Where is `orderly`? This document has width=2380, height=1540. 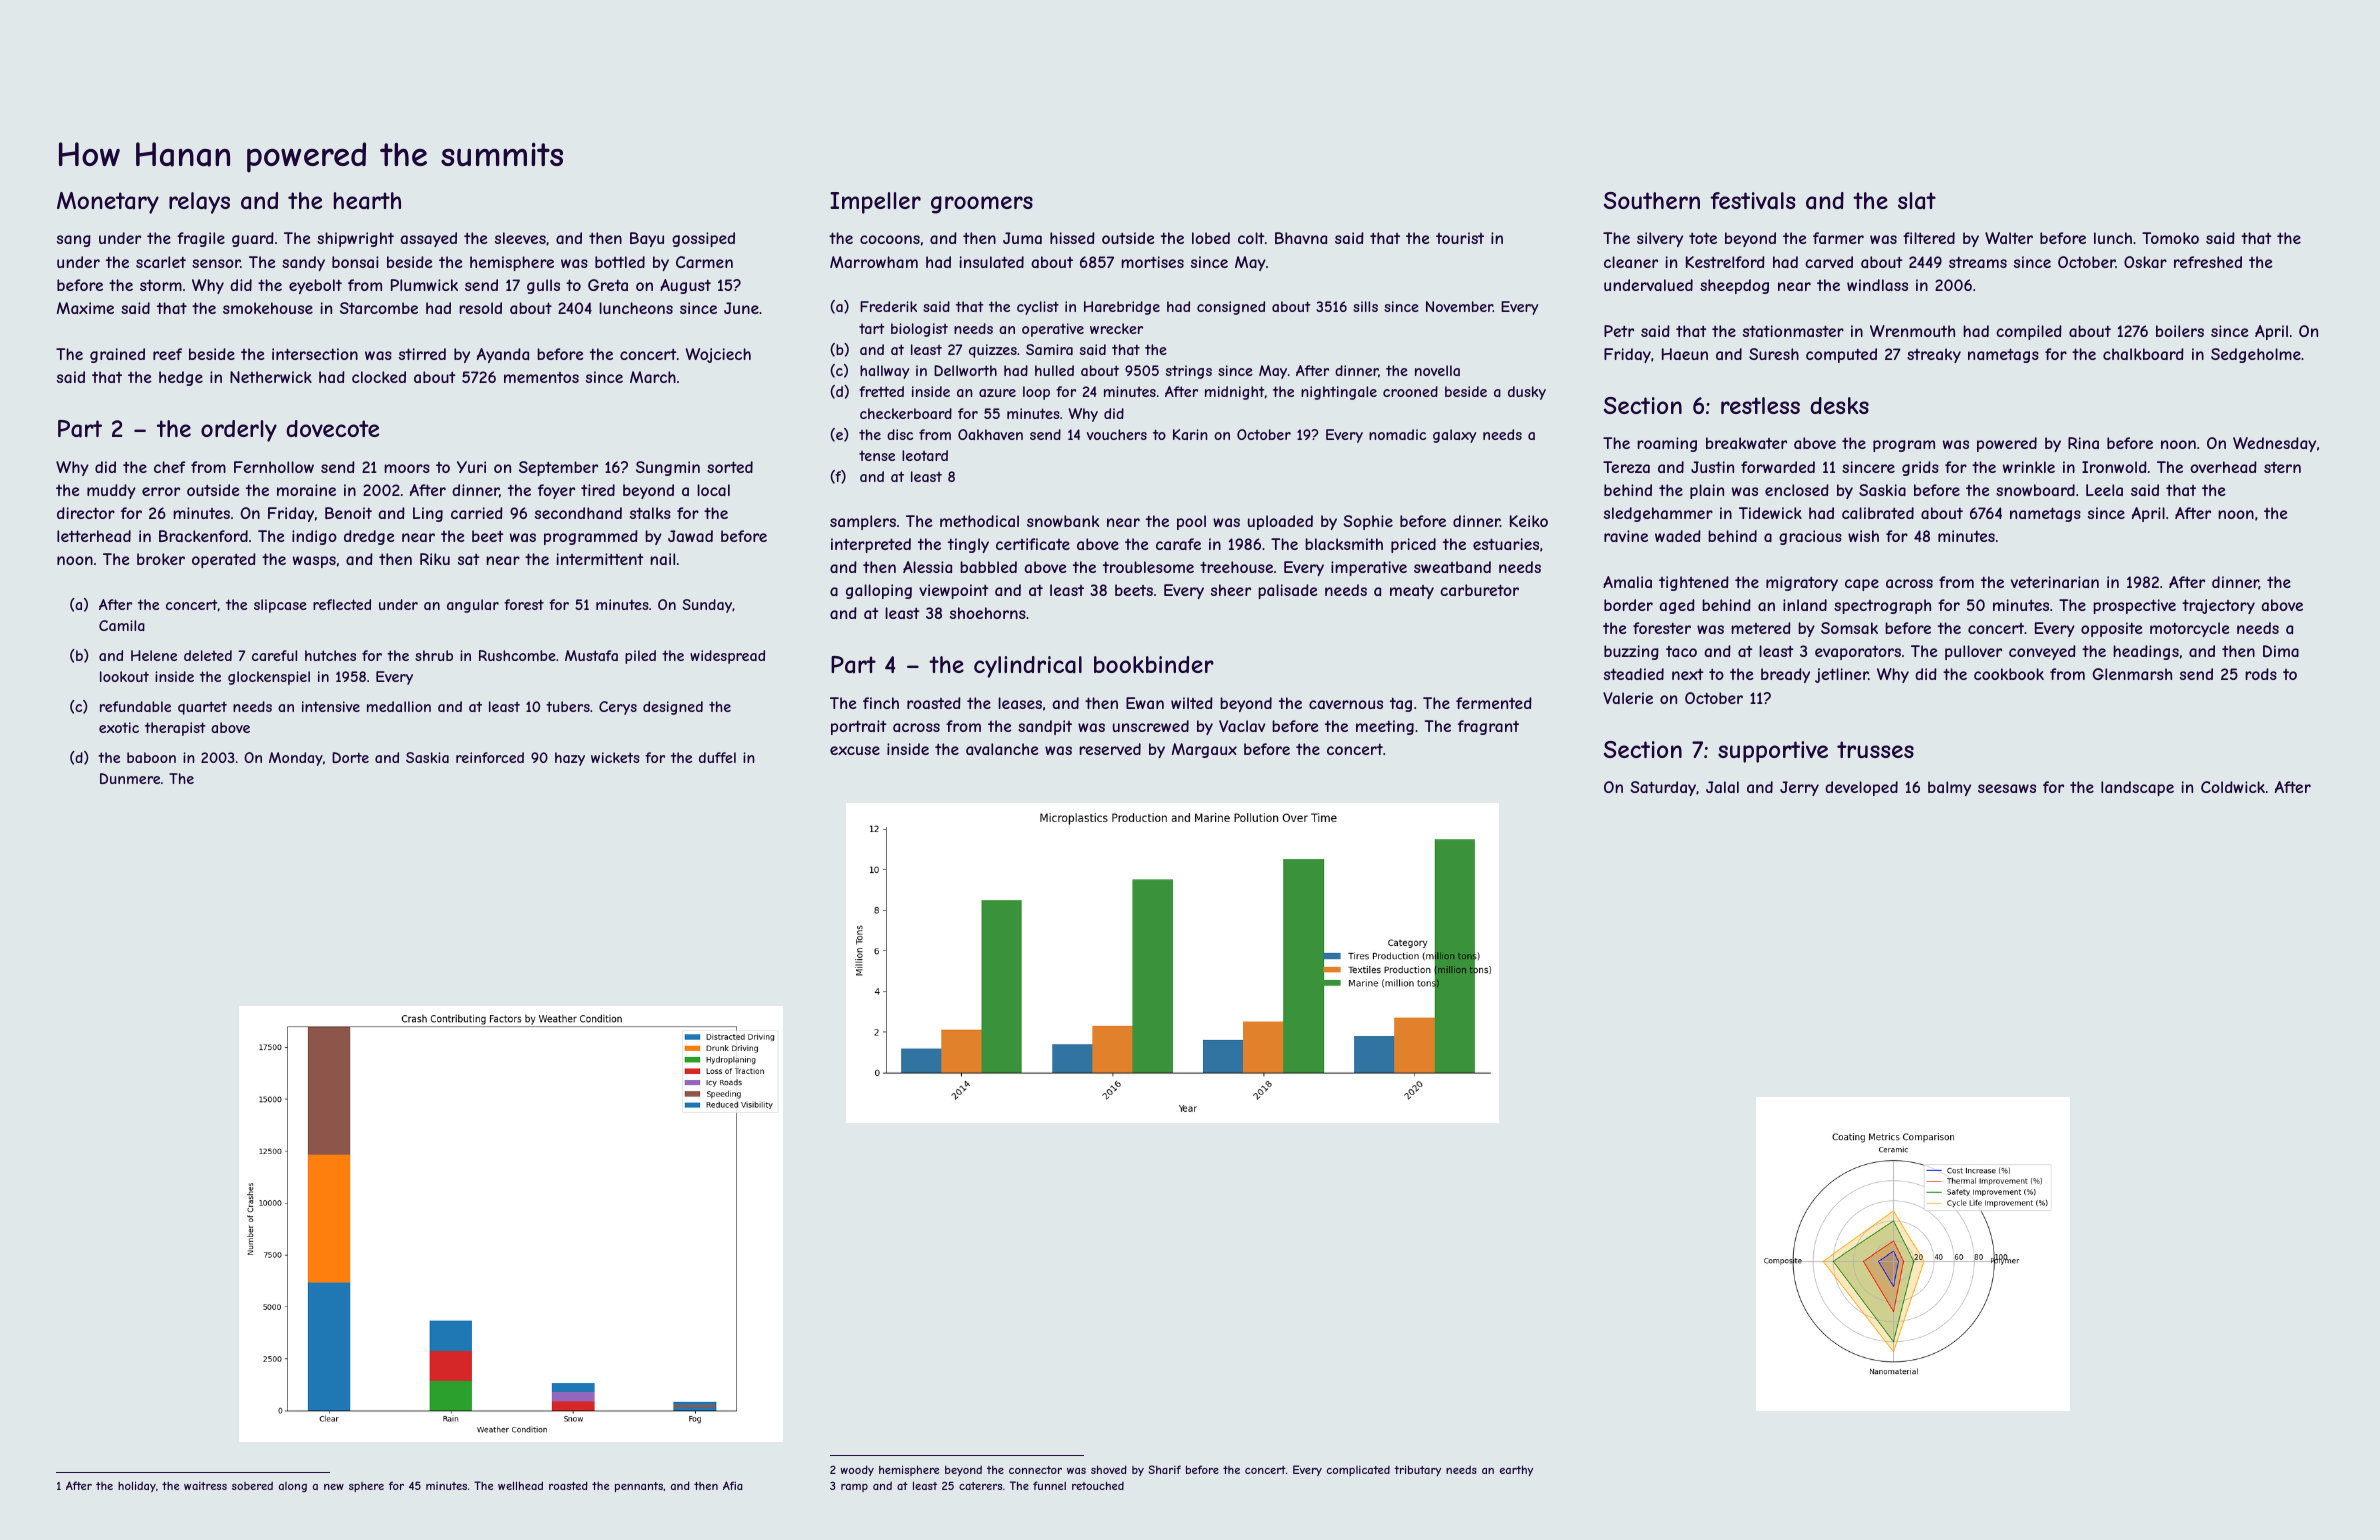
orderly is located at coordinates (239, 431).
